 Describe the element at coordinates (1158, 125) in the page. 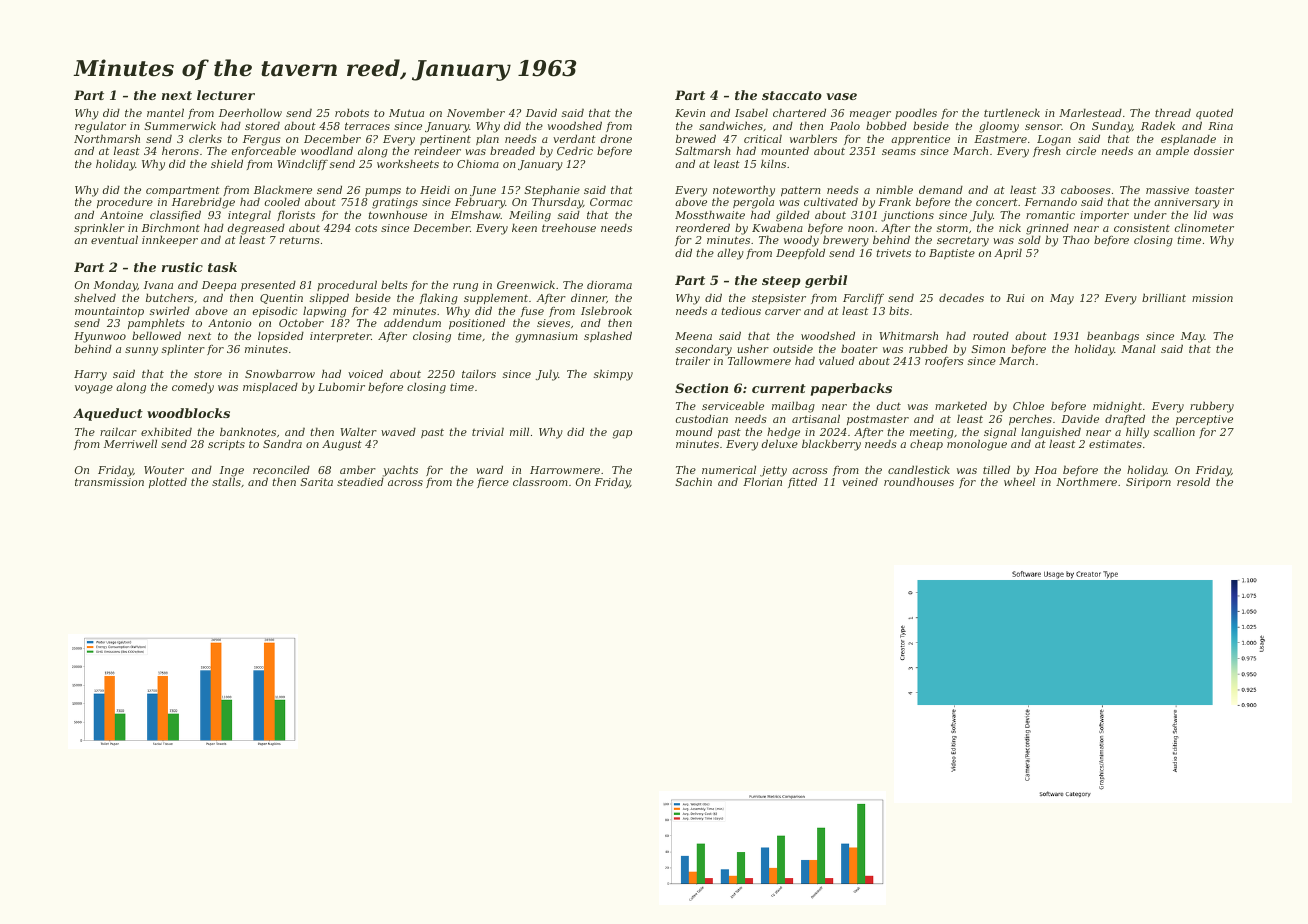

I see `Radek` at that location.
